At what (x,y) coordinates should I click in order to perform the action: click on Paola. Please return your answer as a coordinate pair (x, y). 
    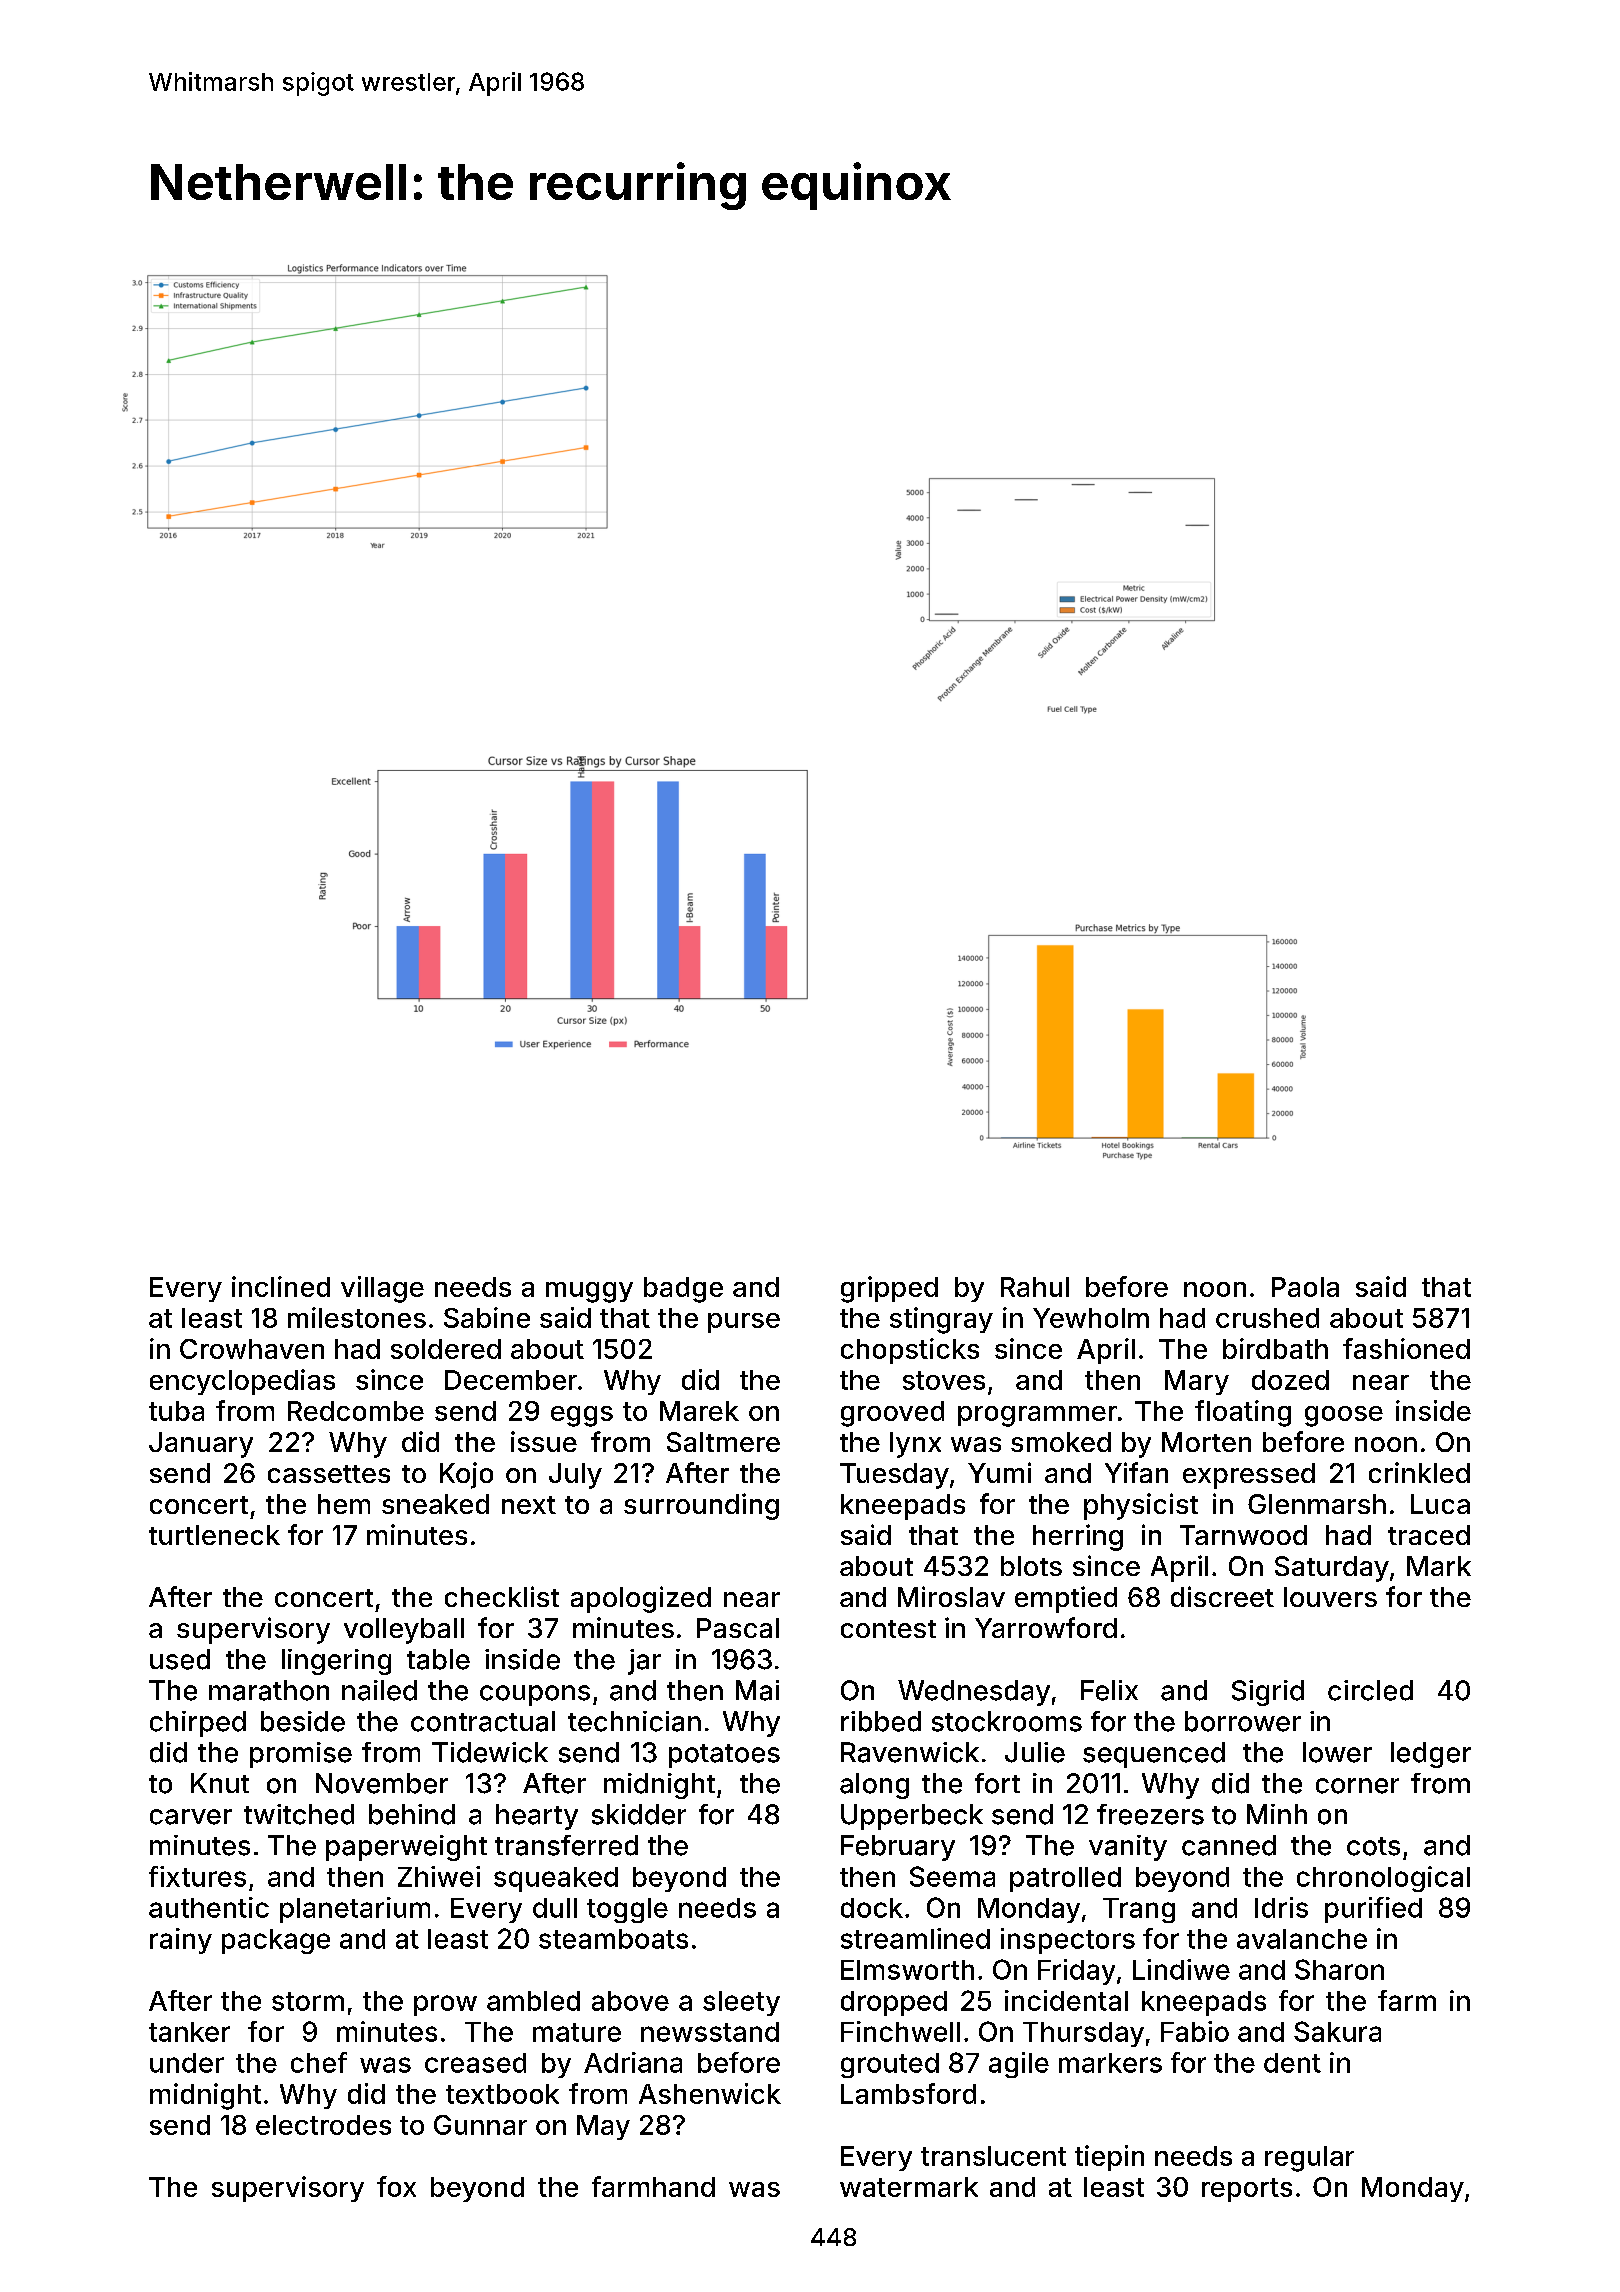
    Looking at the image, I should click on (1305, 1287).
